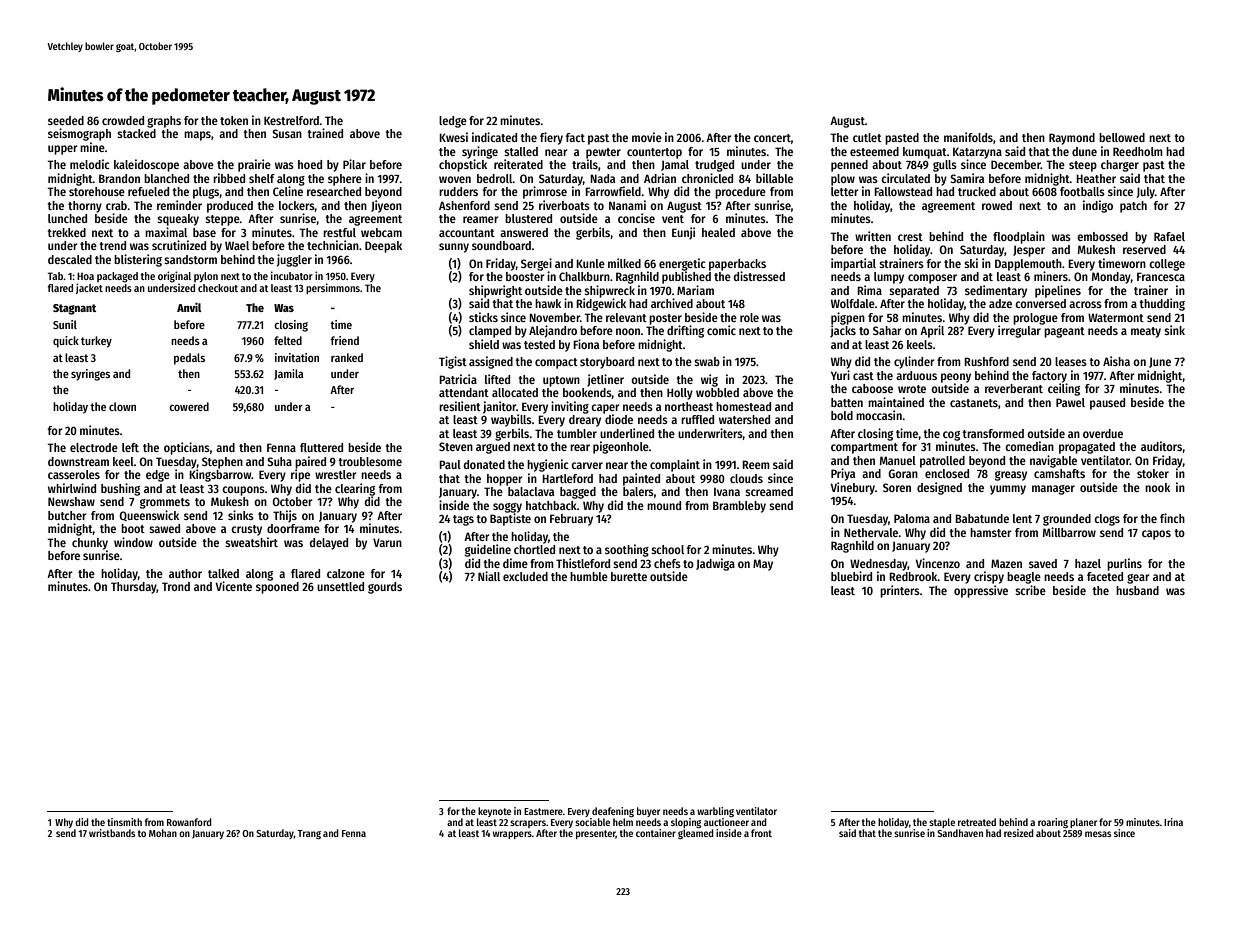 The height and width of the image is (952, 1233). What do you see at coordinates (1122, 137) in the image?
I see `bellowed` at bounding box center [1122, 137].
